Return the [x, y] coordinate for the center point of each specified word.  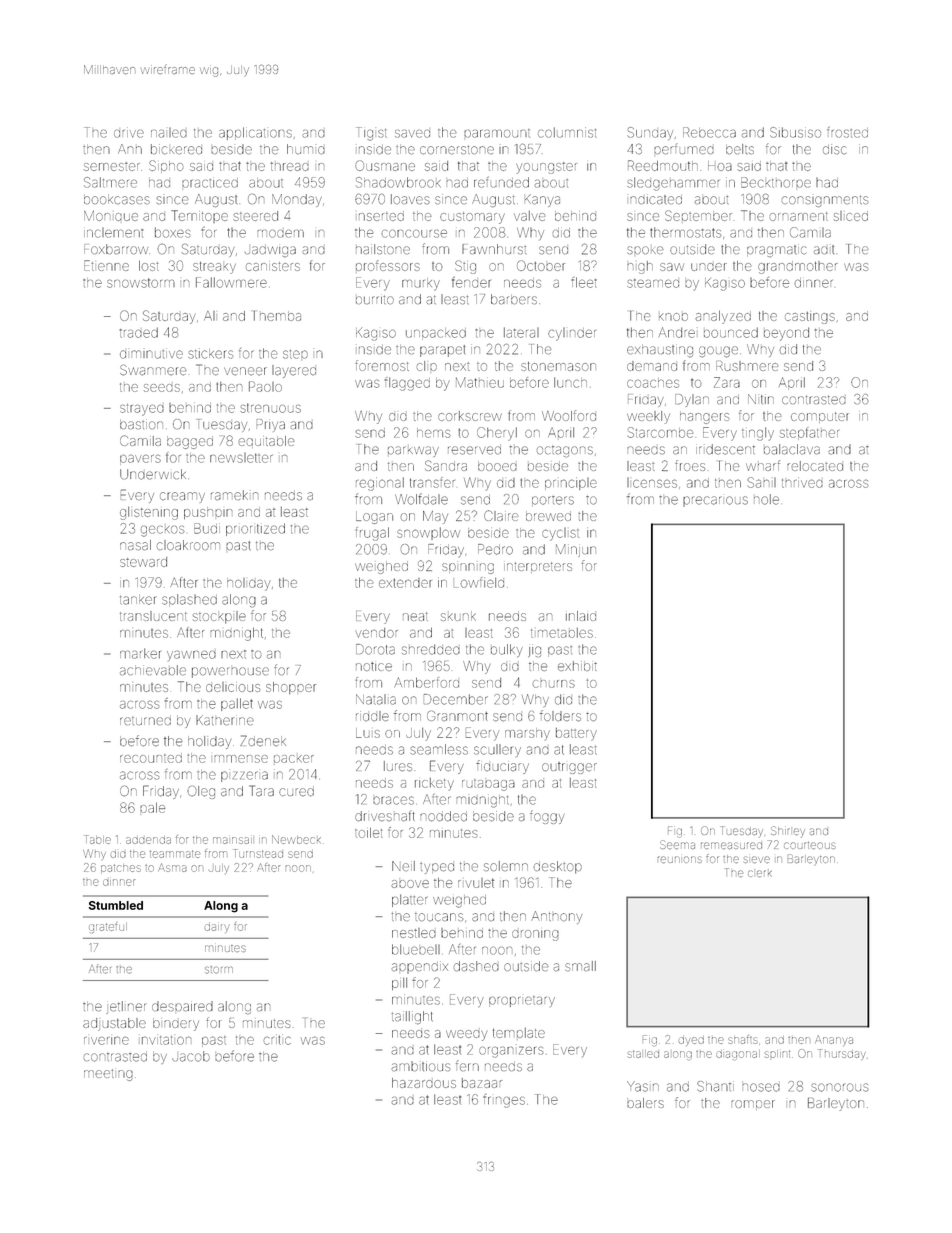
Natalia [376, 699]
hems [433, 433]
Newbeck [296, 839]
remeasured [731, 845]
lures [398, 766]
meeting [108, 1075]
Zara [727, 382]
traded [139, 332]
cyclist [560, 534]
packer [294, 759]
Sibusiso [795, 132]
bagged [190, 442]
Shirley [788, 832]
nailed [169, 133]
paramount [497, 133]
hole [766, 499]
